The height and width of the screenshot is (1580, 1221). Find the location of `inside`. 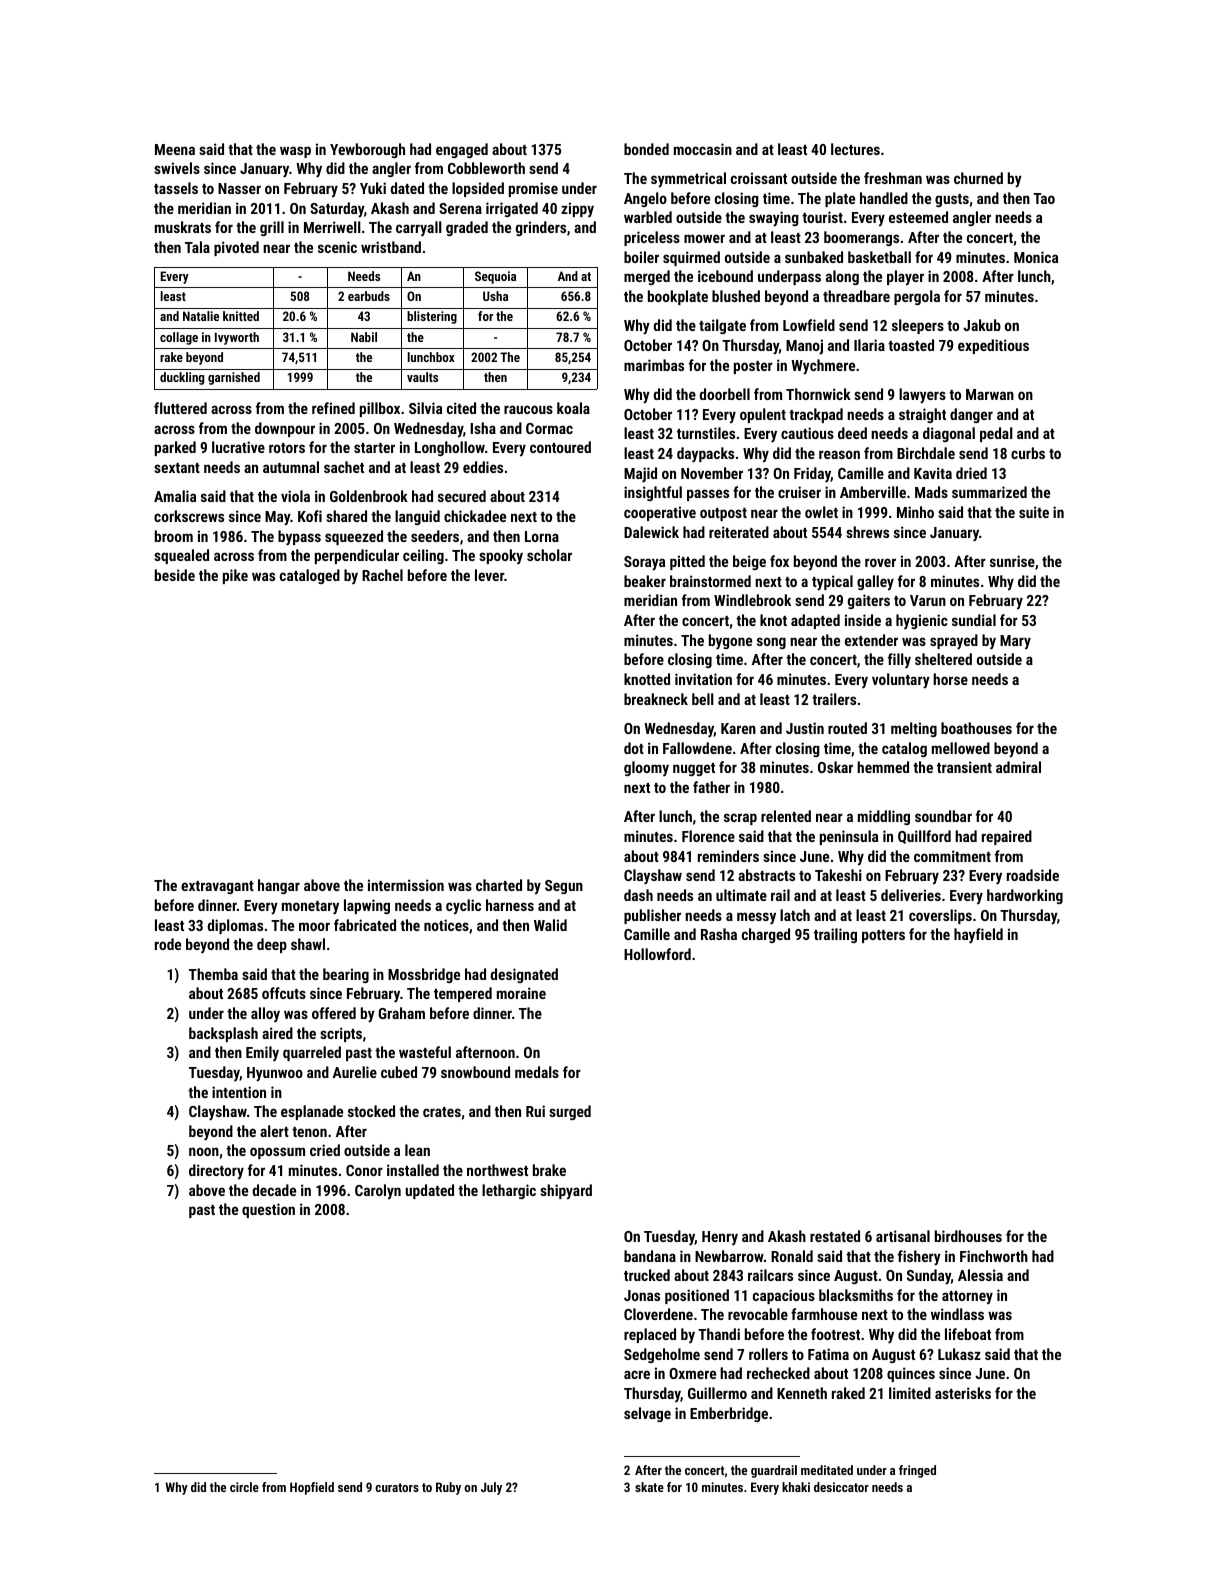

inside is located at coordinates (863, 620).
